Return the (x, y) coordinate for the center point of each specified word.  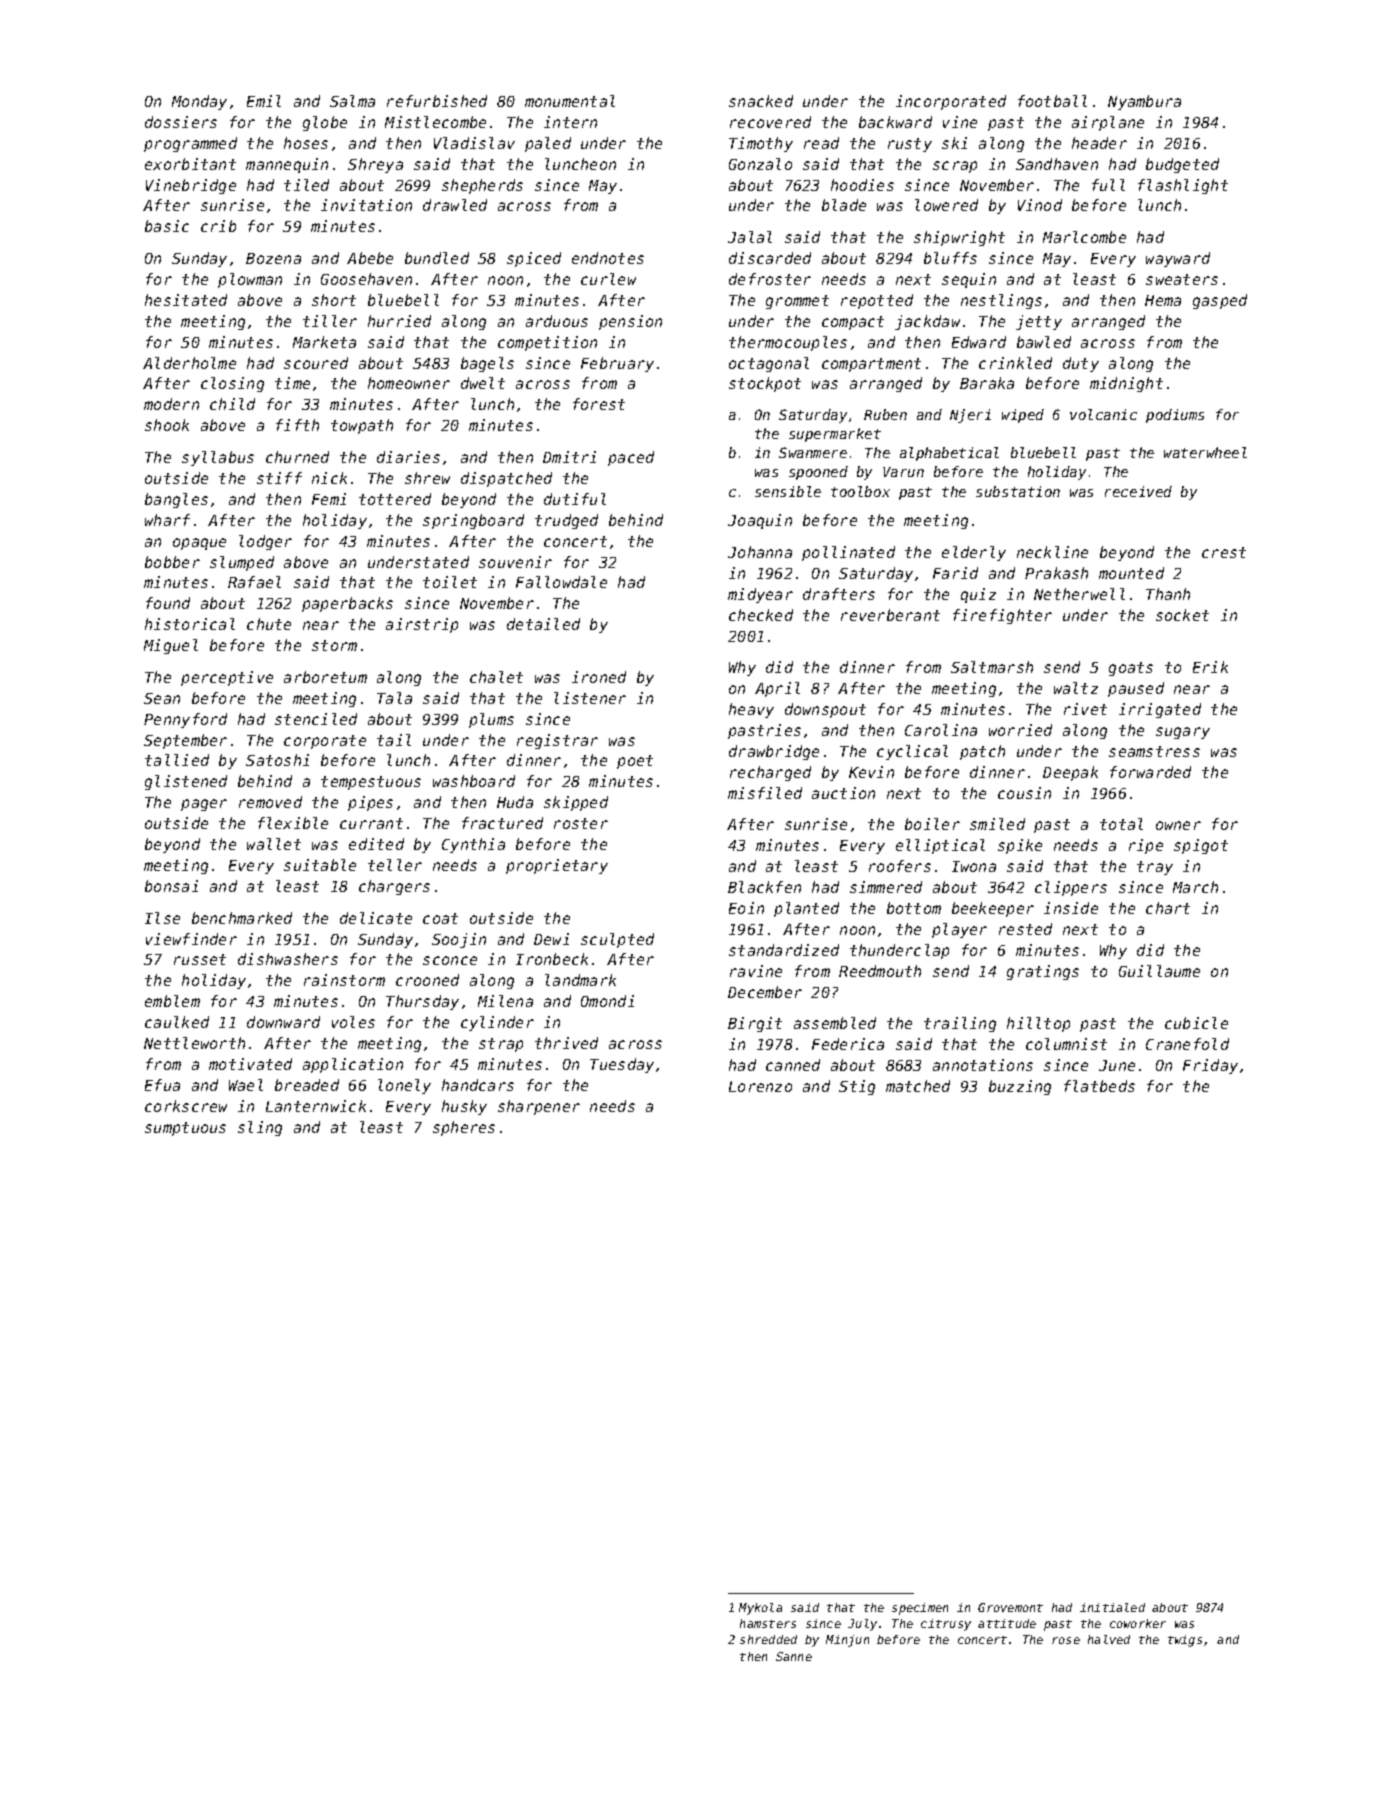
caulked (177, 1022)
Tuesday (622, 1065)
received (1138, 491)
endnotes (608, 258)
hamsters (768, 1623)
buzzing (1020, 1087)
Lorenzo (760, 1086)
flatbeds (1099, 1086)
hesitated (186, 300)
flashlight (1183, 186)
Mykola (760, 1609)
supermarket (835, 435)
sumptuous (185, 1129)
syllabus (218, 458)
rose (1066, 1640)
